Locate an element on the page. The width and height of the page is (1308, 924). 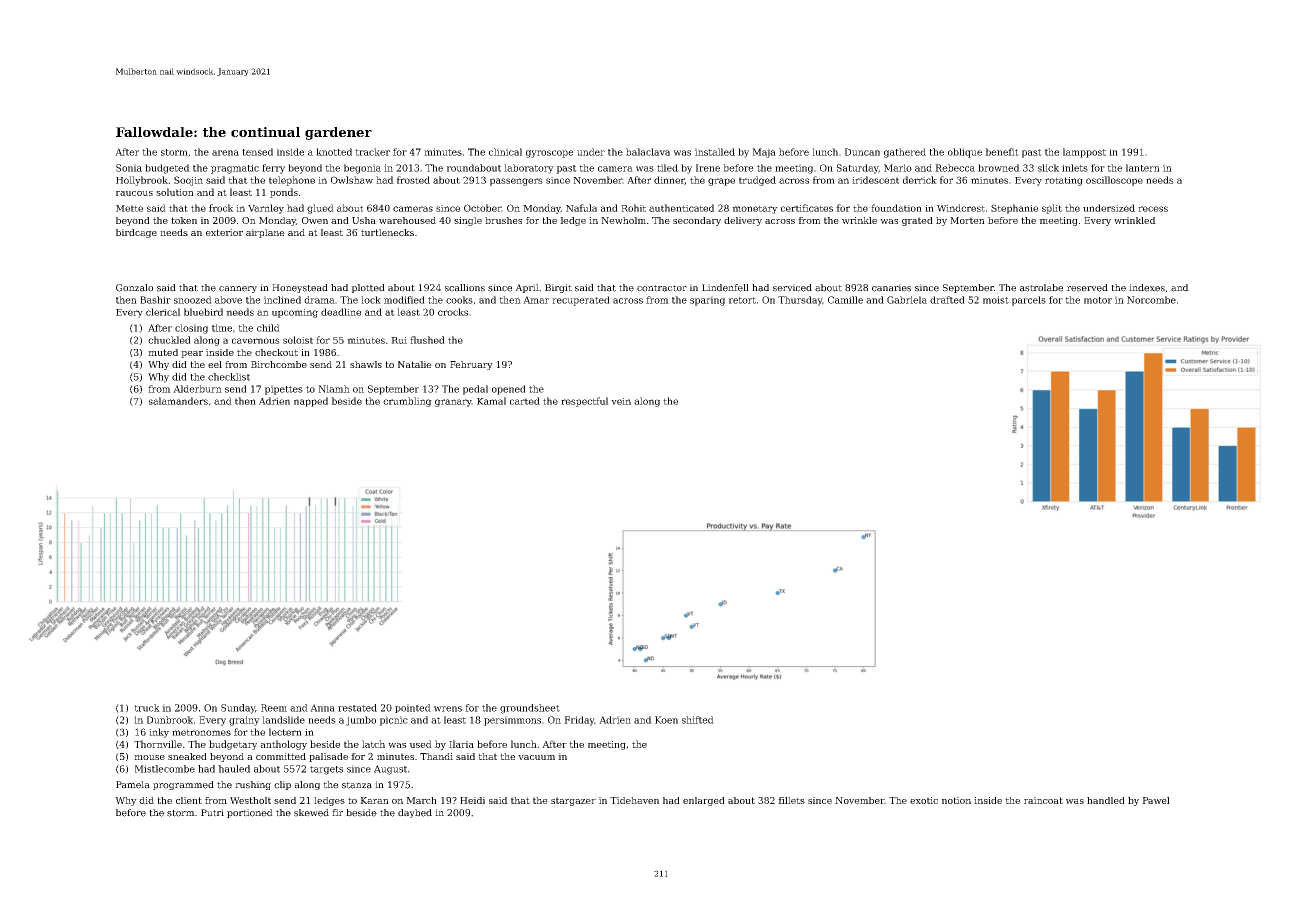
Windcrest is located at coordinates (961, 208).
